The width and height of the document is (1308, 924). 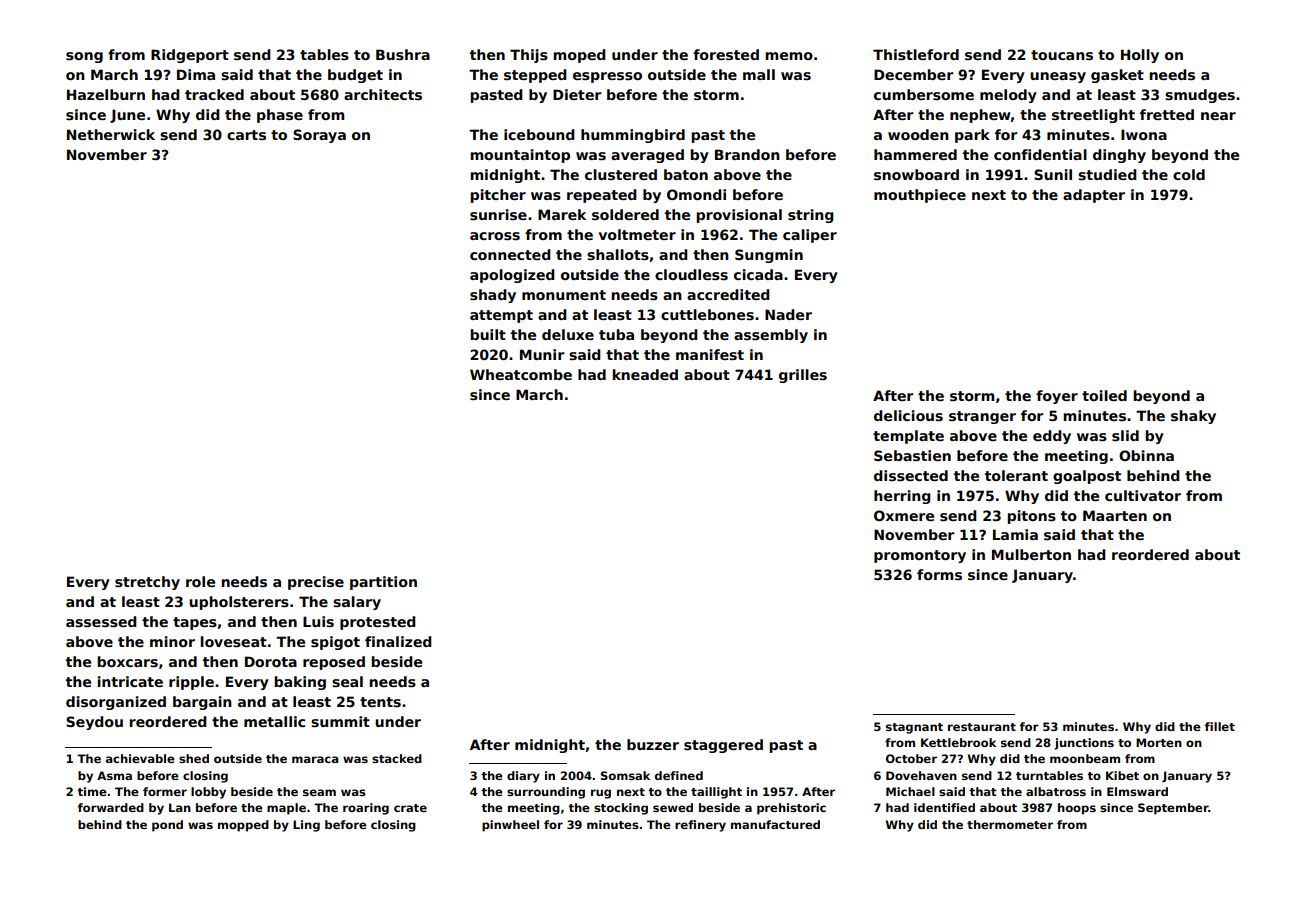 I want to click on finalized, so click(x=398, y=641).
